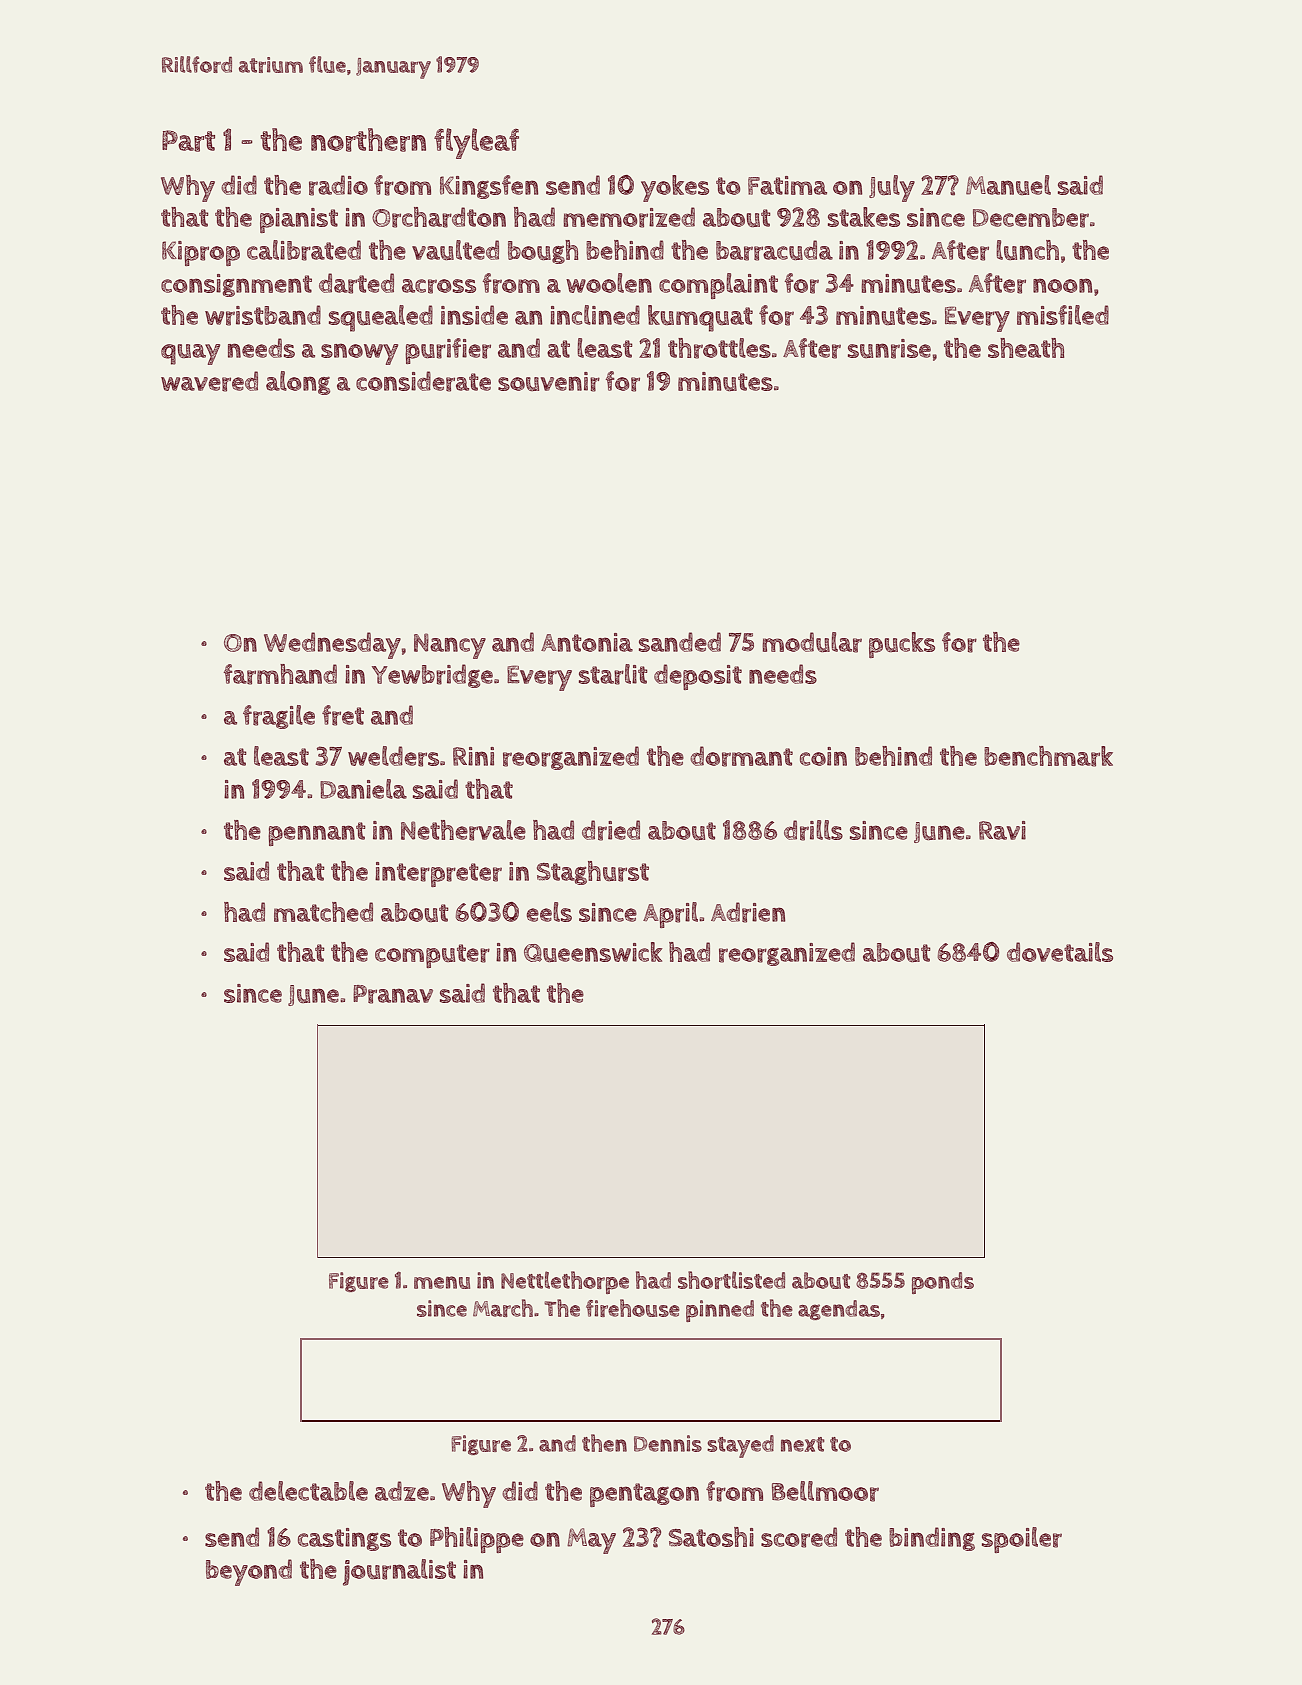  I want to click on beyond, so click(249, 1572).
